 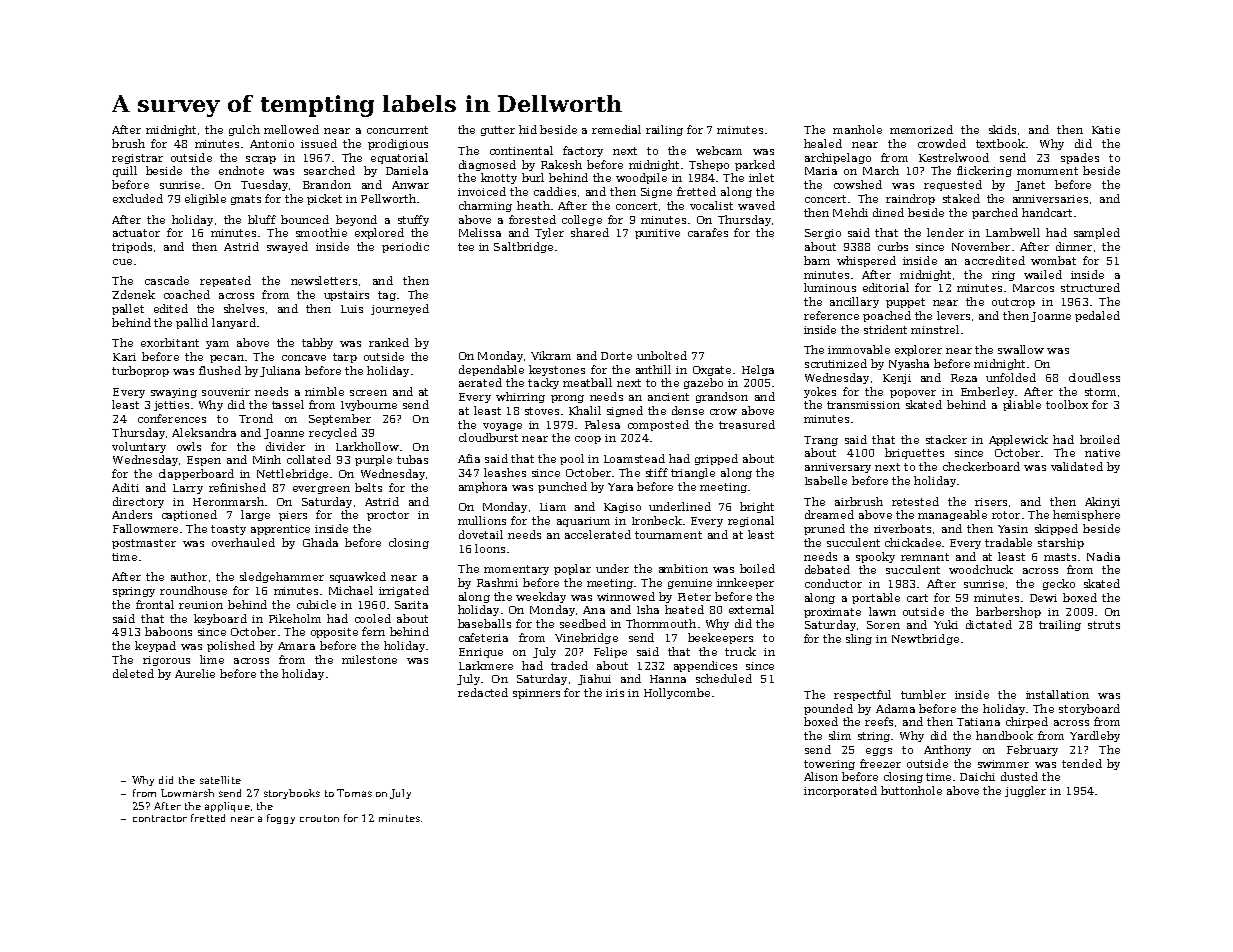 I want to click on slim, so click(x=840, y=735).
